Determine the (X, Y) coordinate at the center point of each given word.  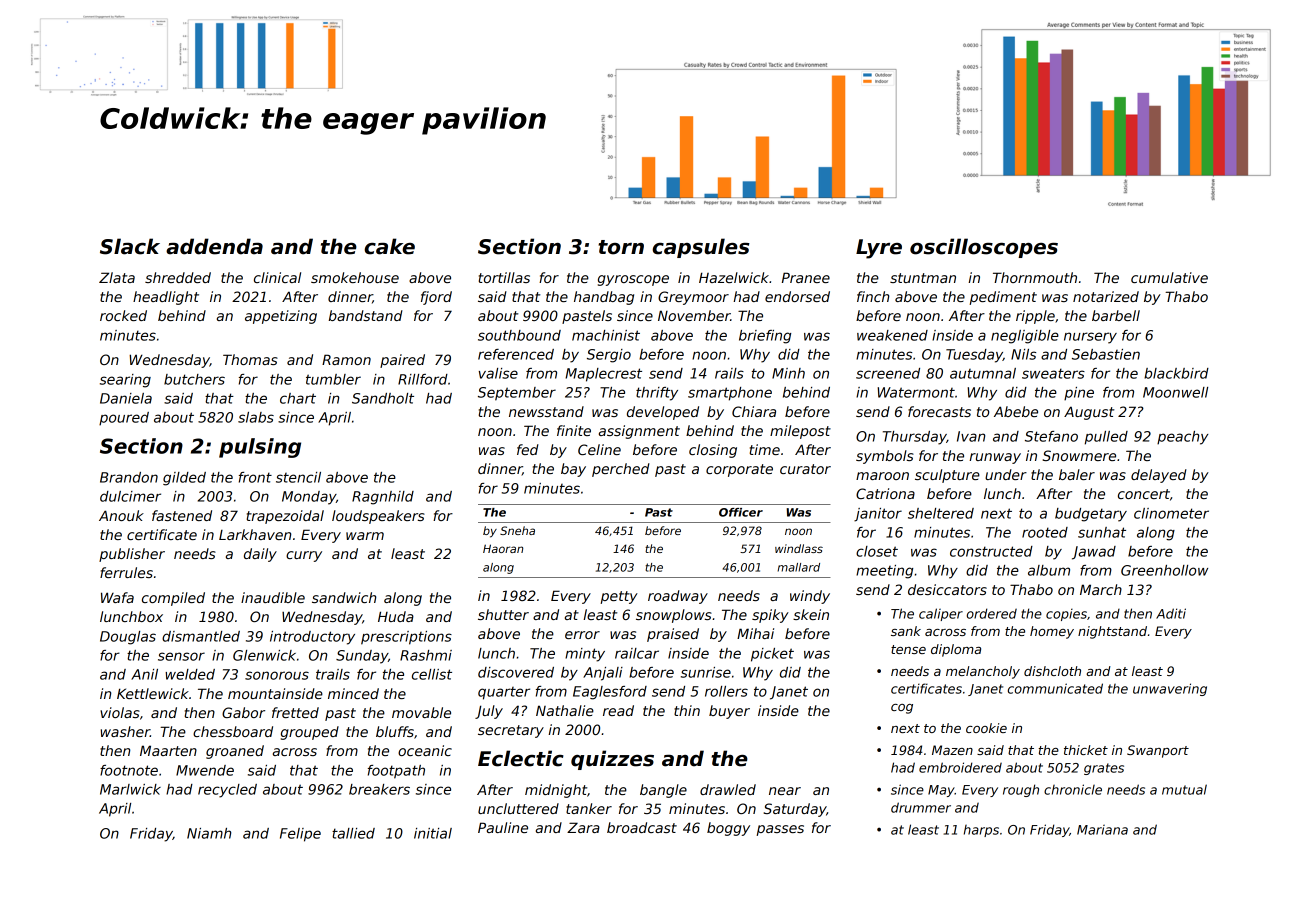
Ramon (346, 359)
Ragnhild (383, 498)
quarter (504, 693)
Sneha (517, 530)
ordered (992, 613)
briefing (765, 337)
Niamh (209, 833)
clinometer (1171, 513)
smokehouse (355, 277)
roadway (678, 597)
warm (365, 536)
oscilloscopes (984, 248)
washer (125, 731)
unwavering (1170, 689)
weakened (892, 335)
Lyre (879, 249)
